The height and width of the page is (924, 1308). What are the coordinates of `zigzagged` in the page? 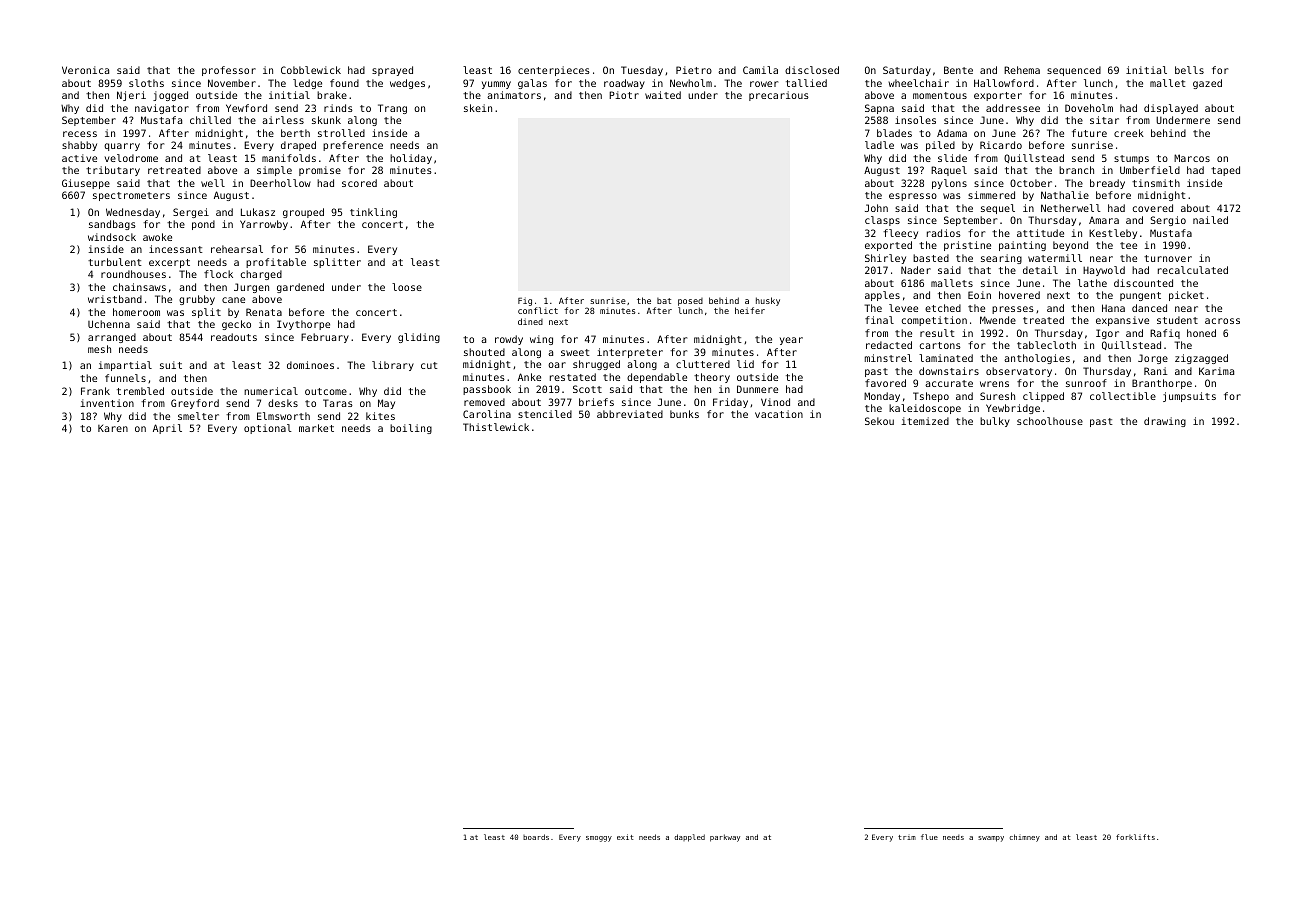 It's located at (1201, 359).
